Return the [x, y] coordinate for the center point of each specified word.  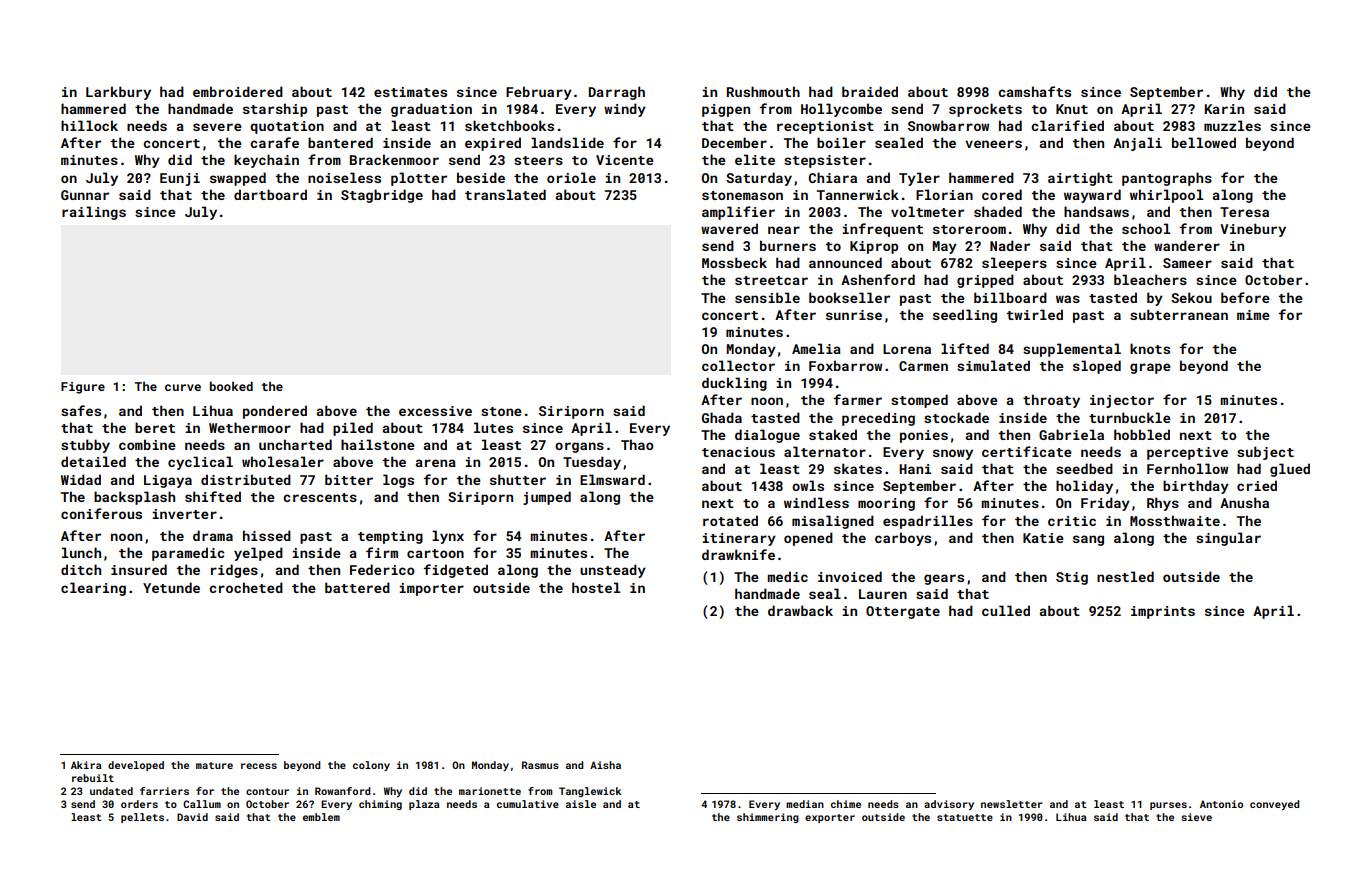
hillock [89, 125]
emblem [321, 817]
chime [846, 804]
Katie [1043, 538]
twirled [1035, 314]
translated [505, 194]
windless [816, 502]
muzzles [1232, 125]
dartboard [270, 194]
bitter [349, 479]
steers [538, 160]
